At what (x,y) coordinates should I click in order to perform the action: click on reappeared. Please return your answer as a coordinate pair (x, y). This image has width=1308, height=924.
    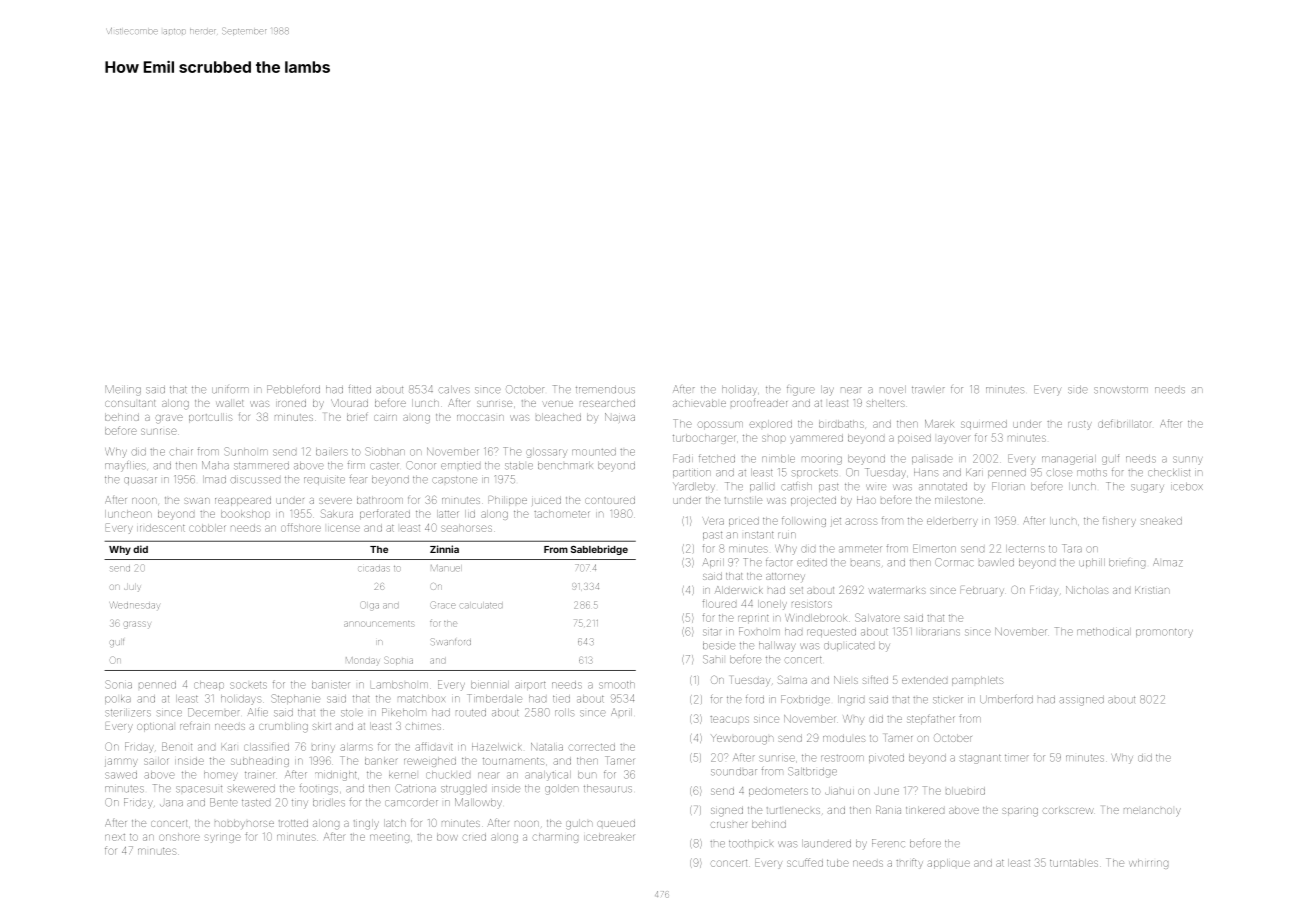
    Looking at the image, I should click on (243, 501).
